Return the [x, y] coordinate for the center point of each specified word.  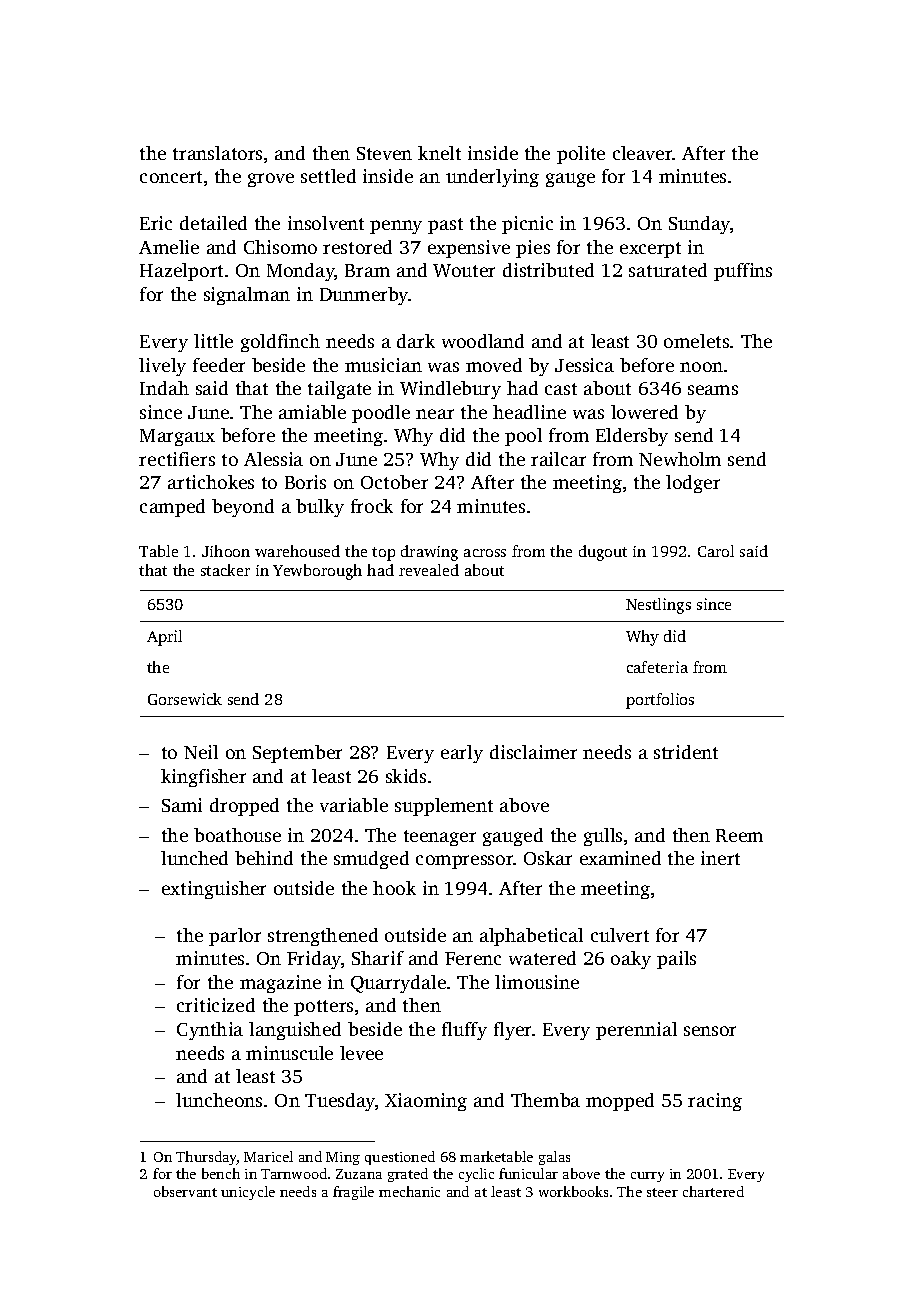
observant [185, 1191]
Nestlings [658, 606]
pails [676, 960]
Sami [182, 805]
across [485, 553]
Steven [384, 153]
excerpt [650, 250]
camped [172, 508]
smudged [371, 860]
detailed [213, 223]
